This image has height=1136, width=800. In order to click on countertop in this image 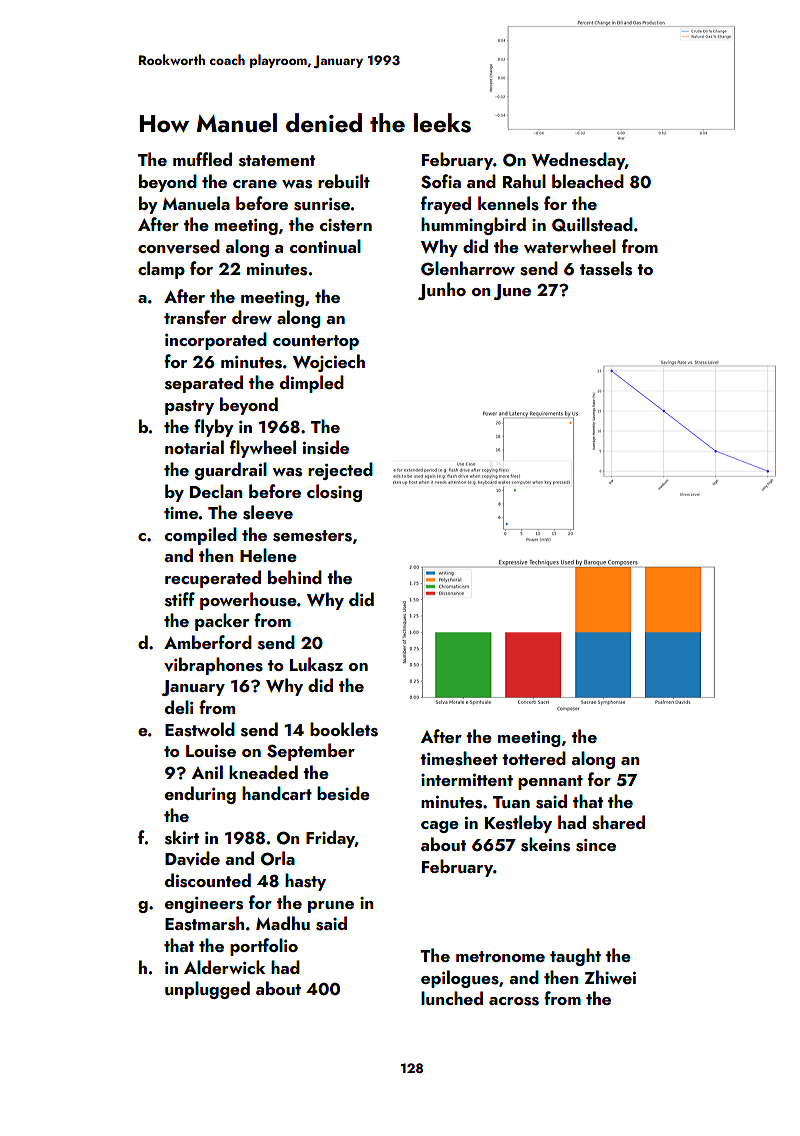, I will do `click(316, 342)`.
